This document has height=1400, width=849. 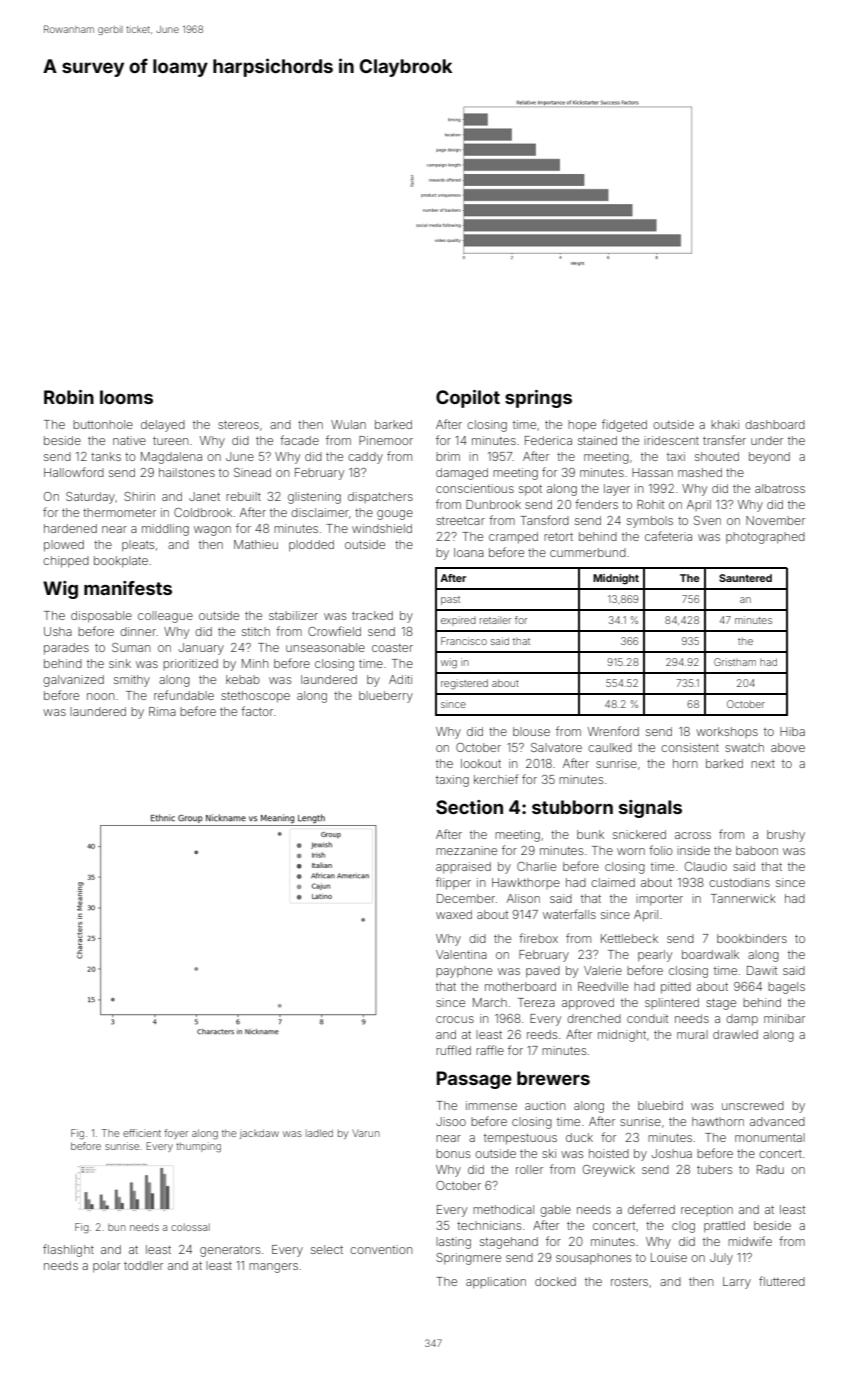 I want to click on looms, so click(x=126, y=397).
